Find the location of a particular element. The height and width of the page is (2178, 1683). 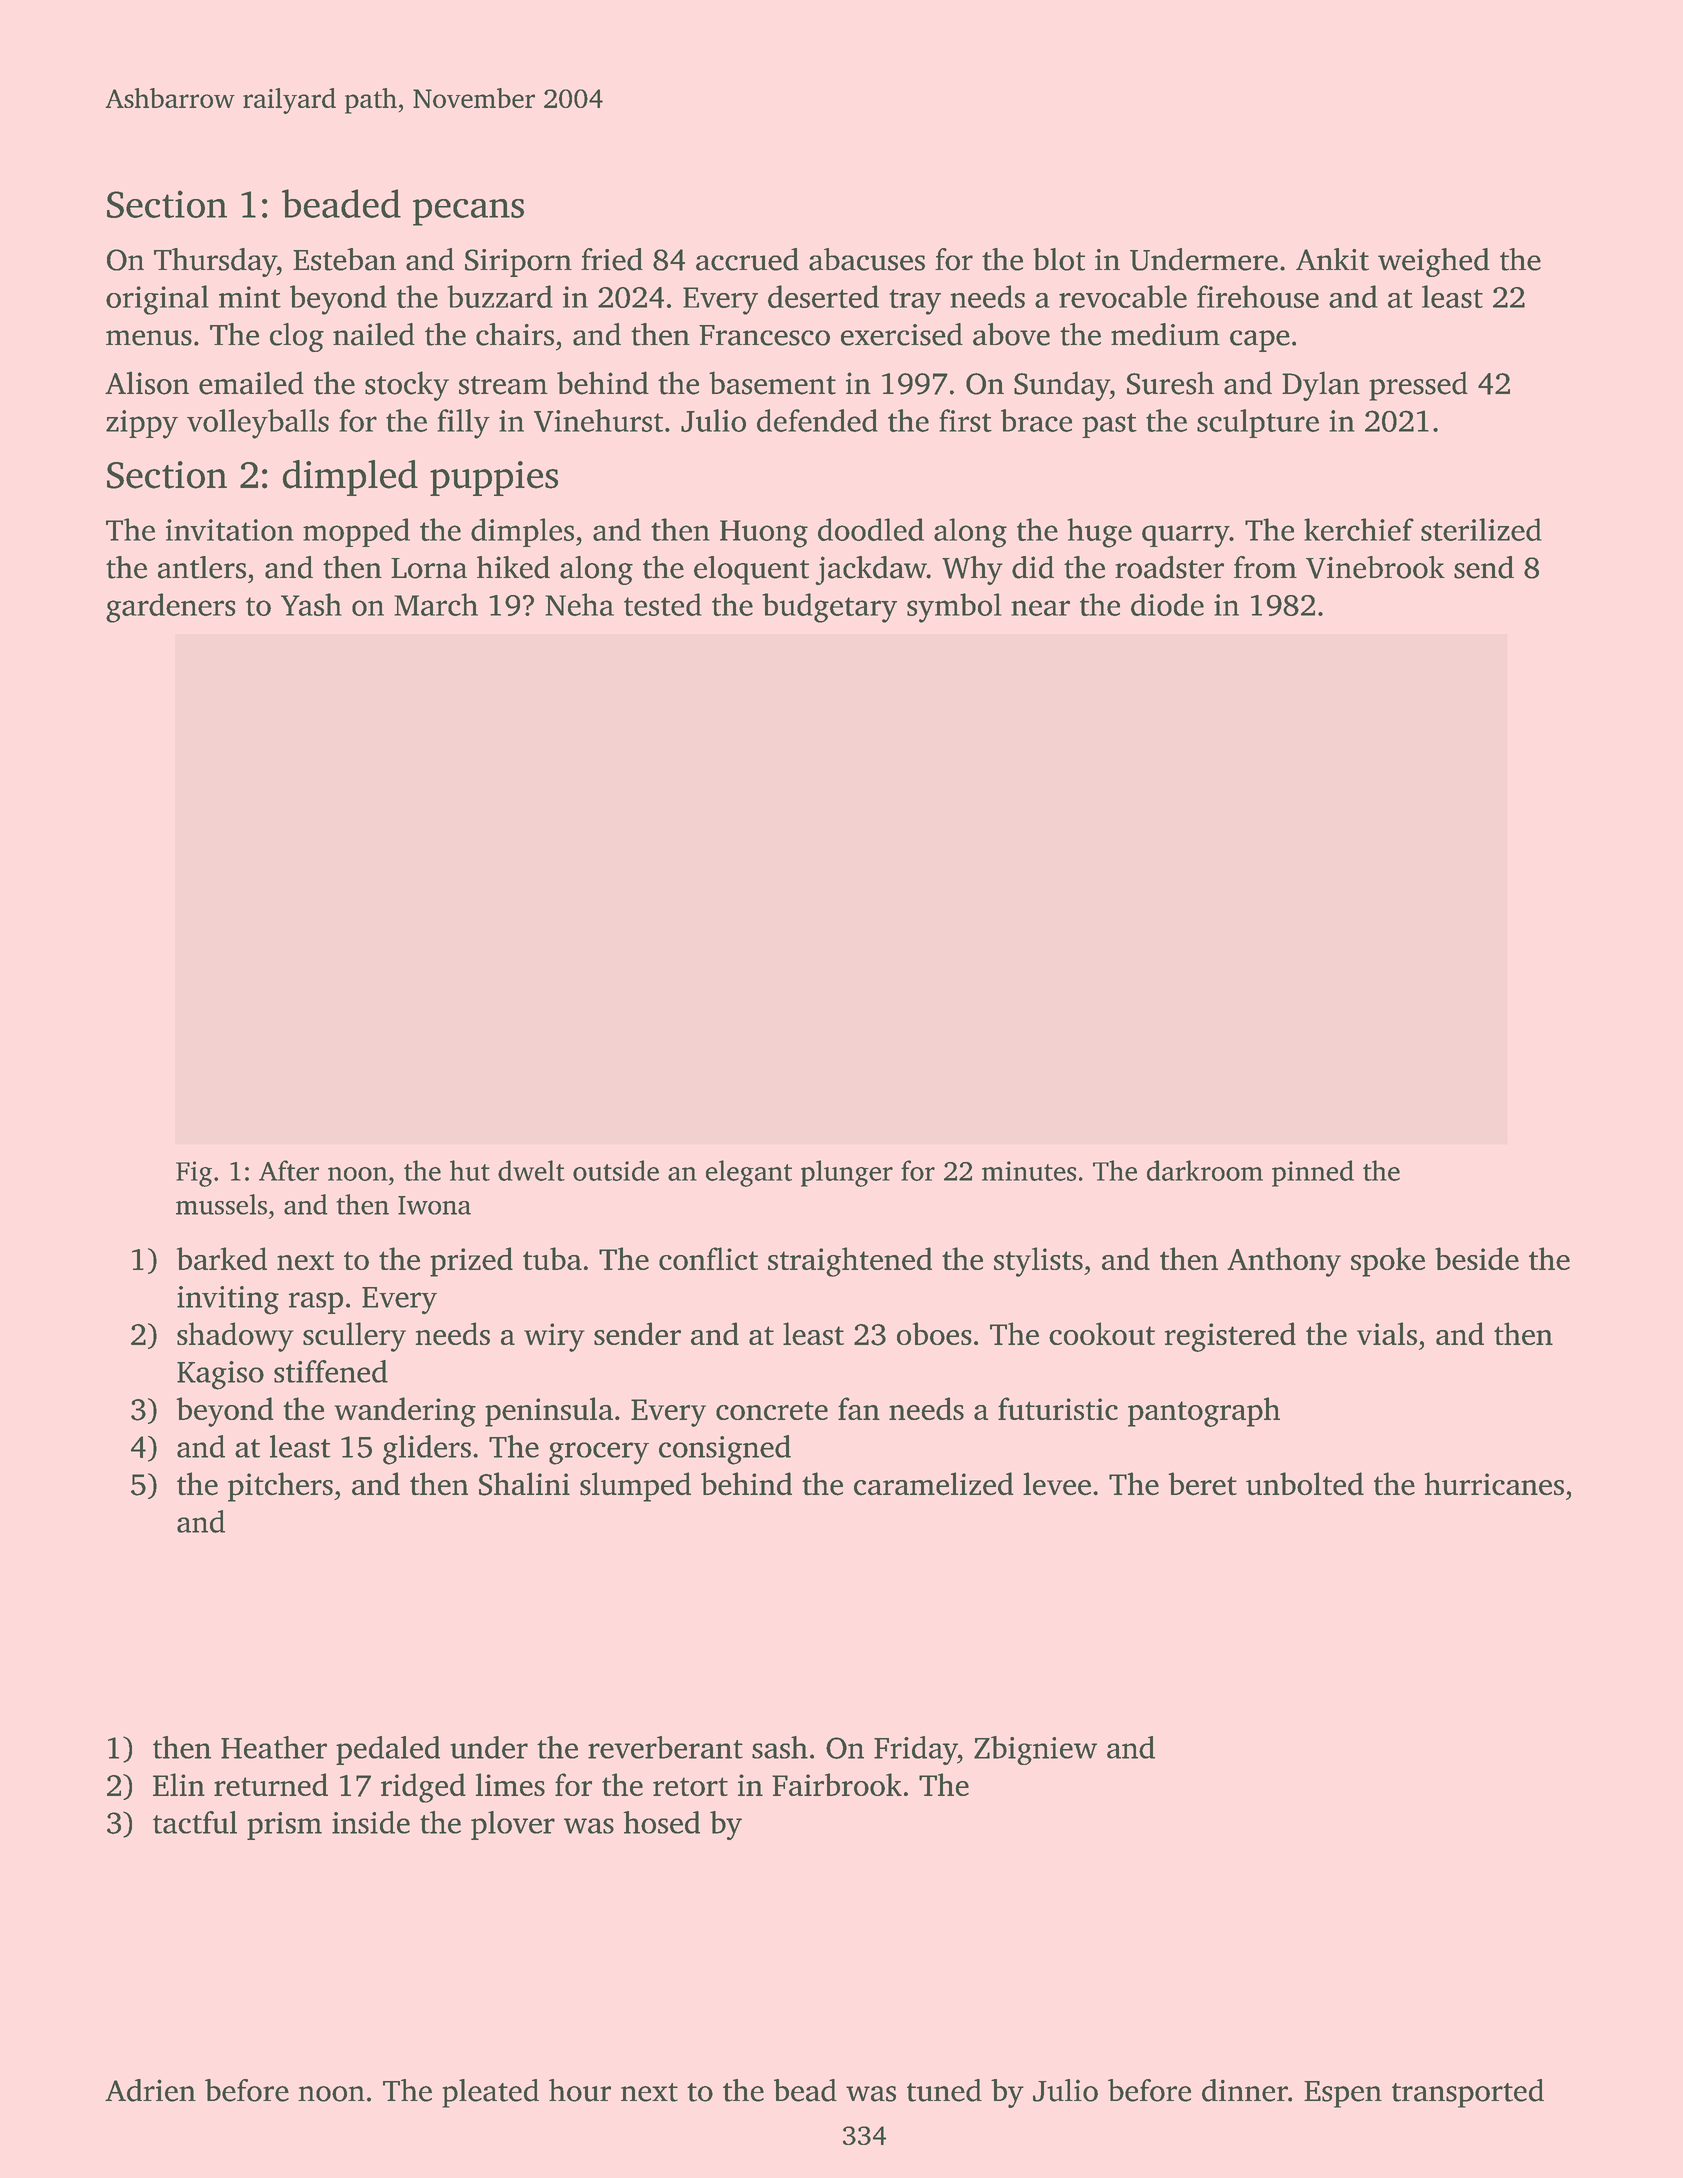

hut is located at coordinates (470, 1170).
